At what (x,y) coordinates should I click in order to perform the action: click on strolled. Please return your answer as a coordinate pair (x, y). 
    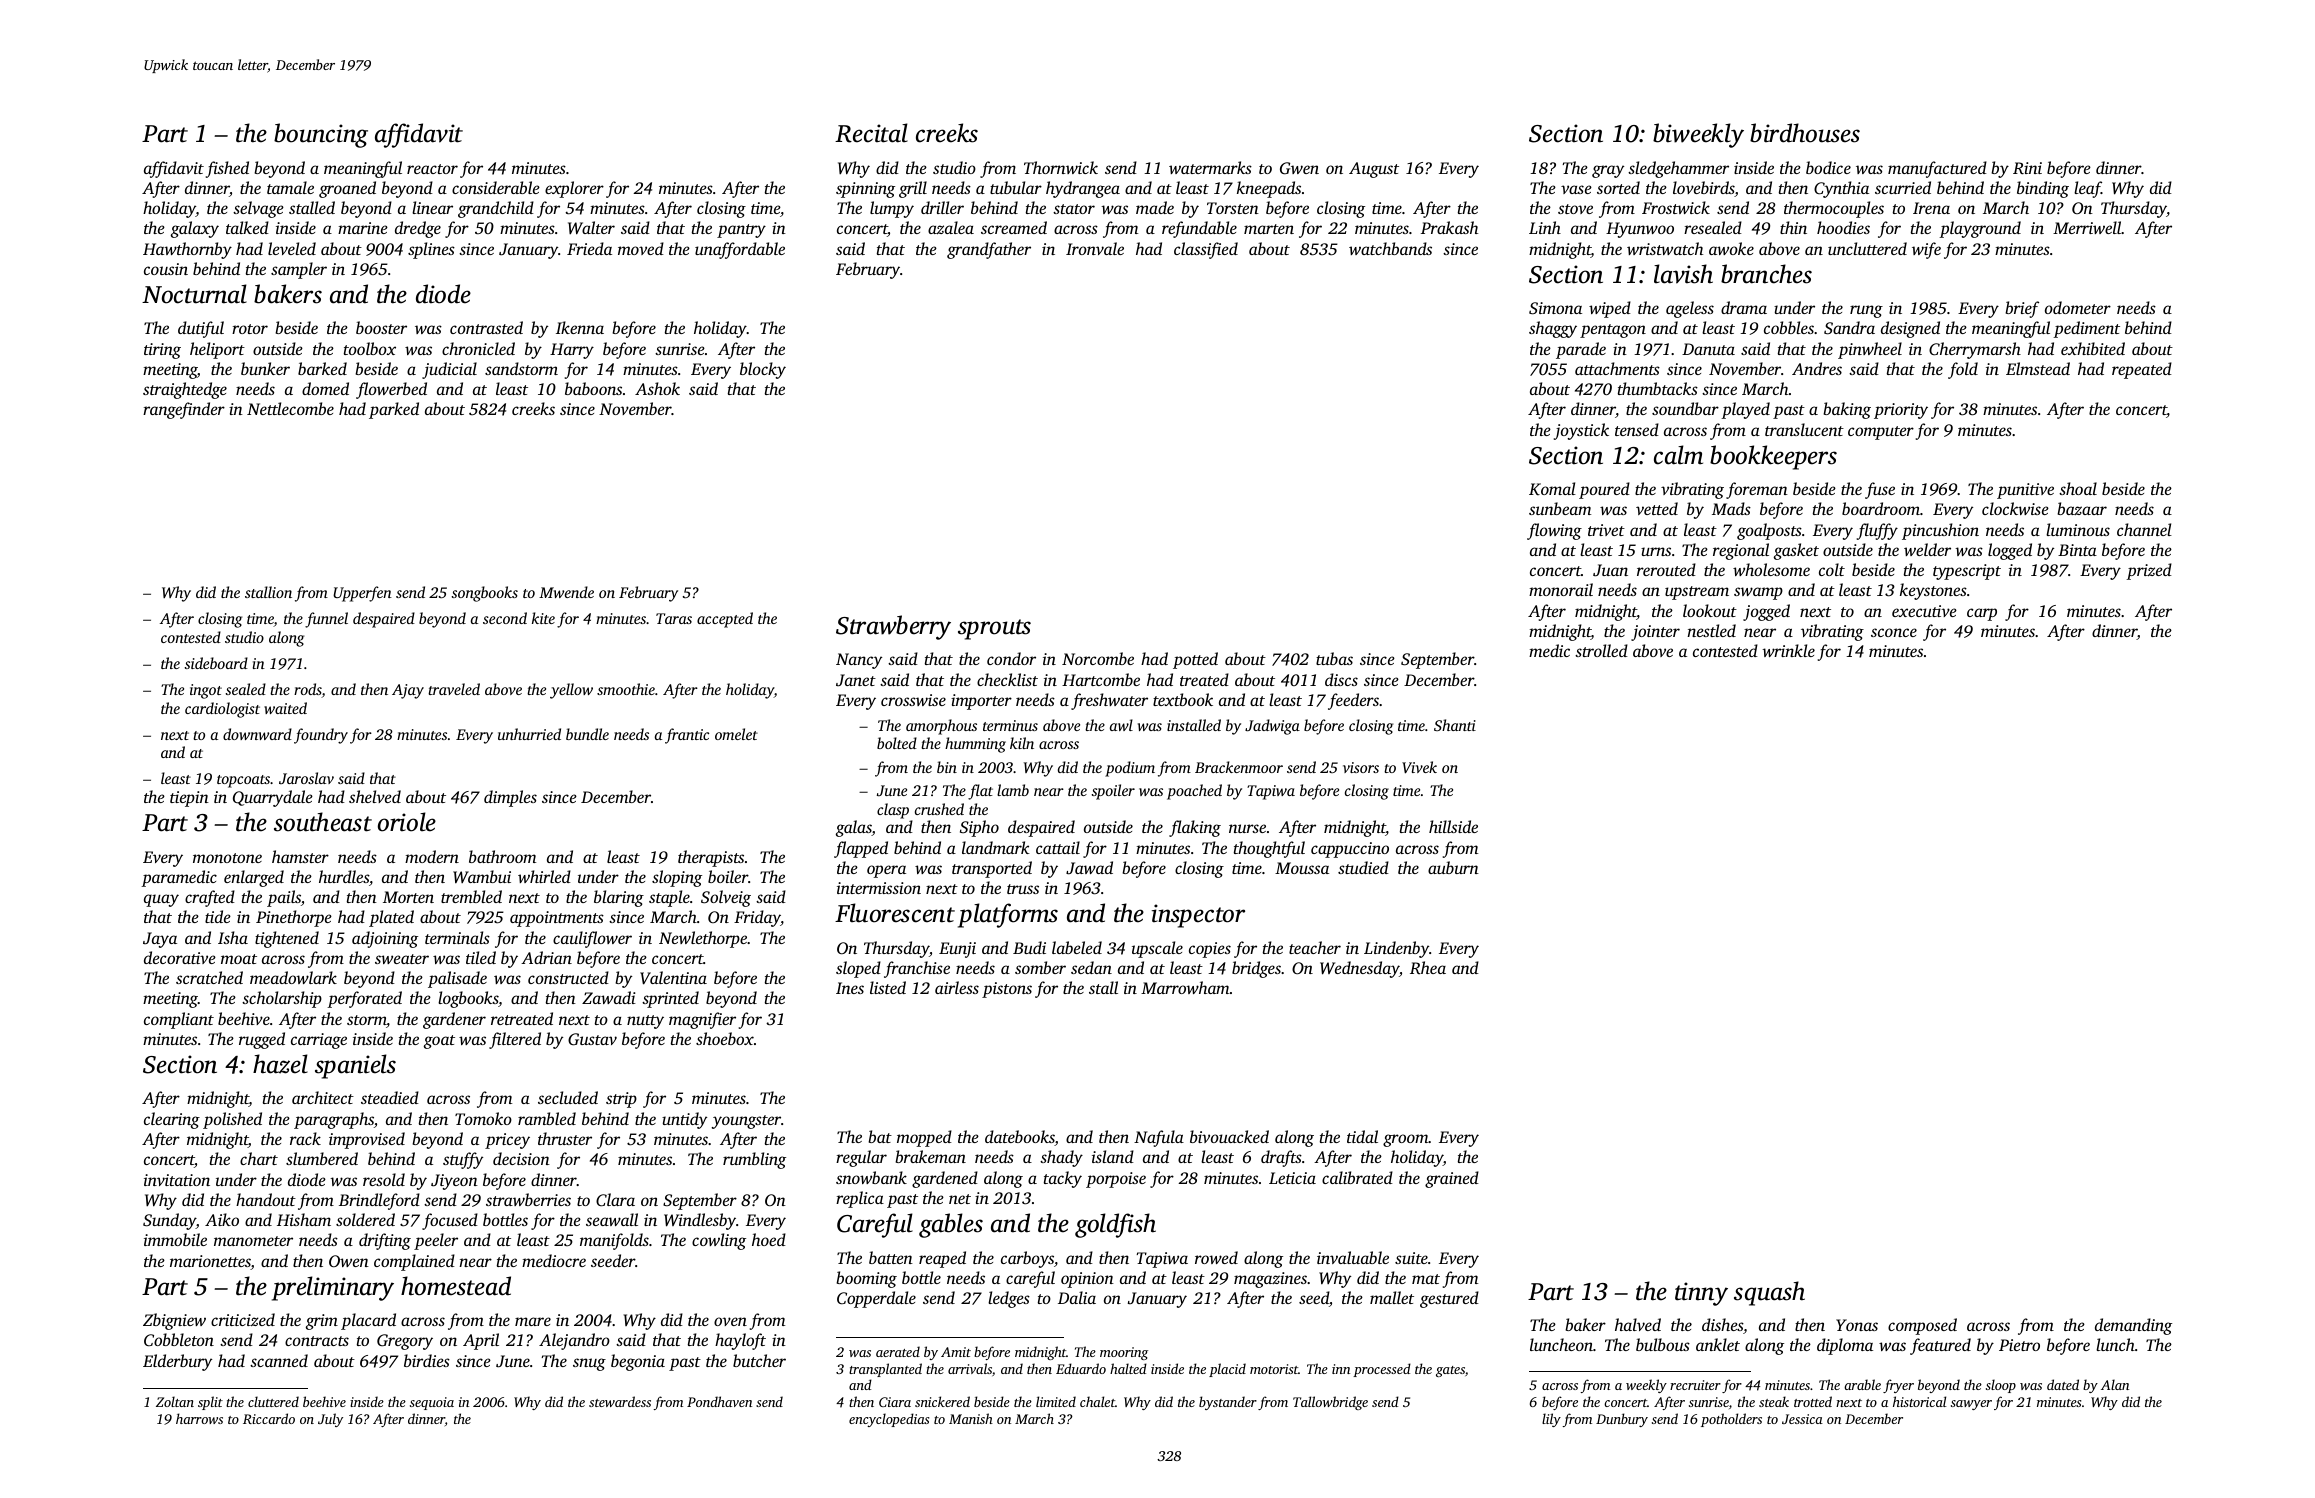
    Looking at the image, I should click on (1601, 650).
